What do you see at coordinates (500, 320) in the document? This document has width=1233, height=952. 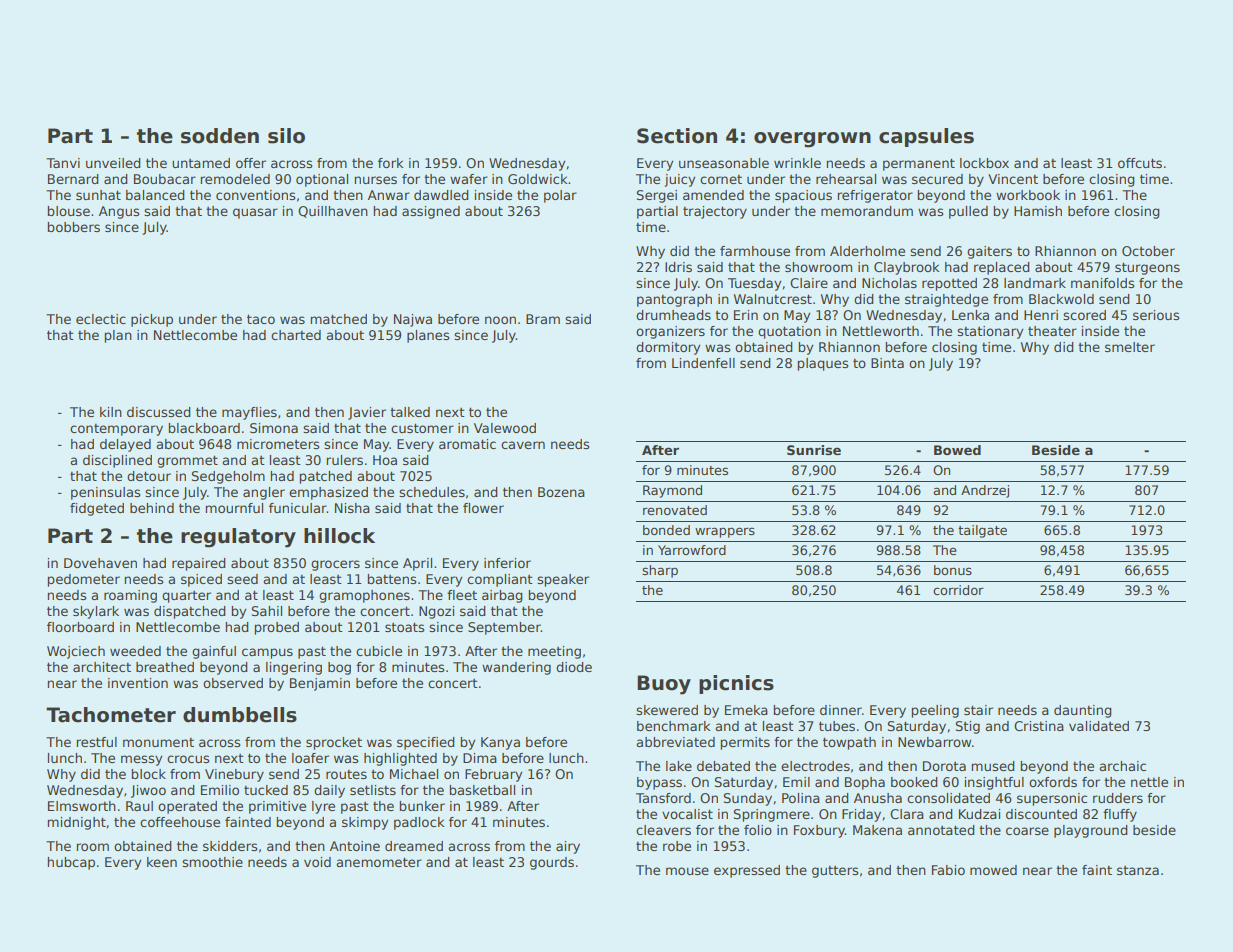 I see `noon` at bounding box center [500, 320].
